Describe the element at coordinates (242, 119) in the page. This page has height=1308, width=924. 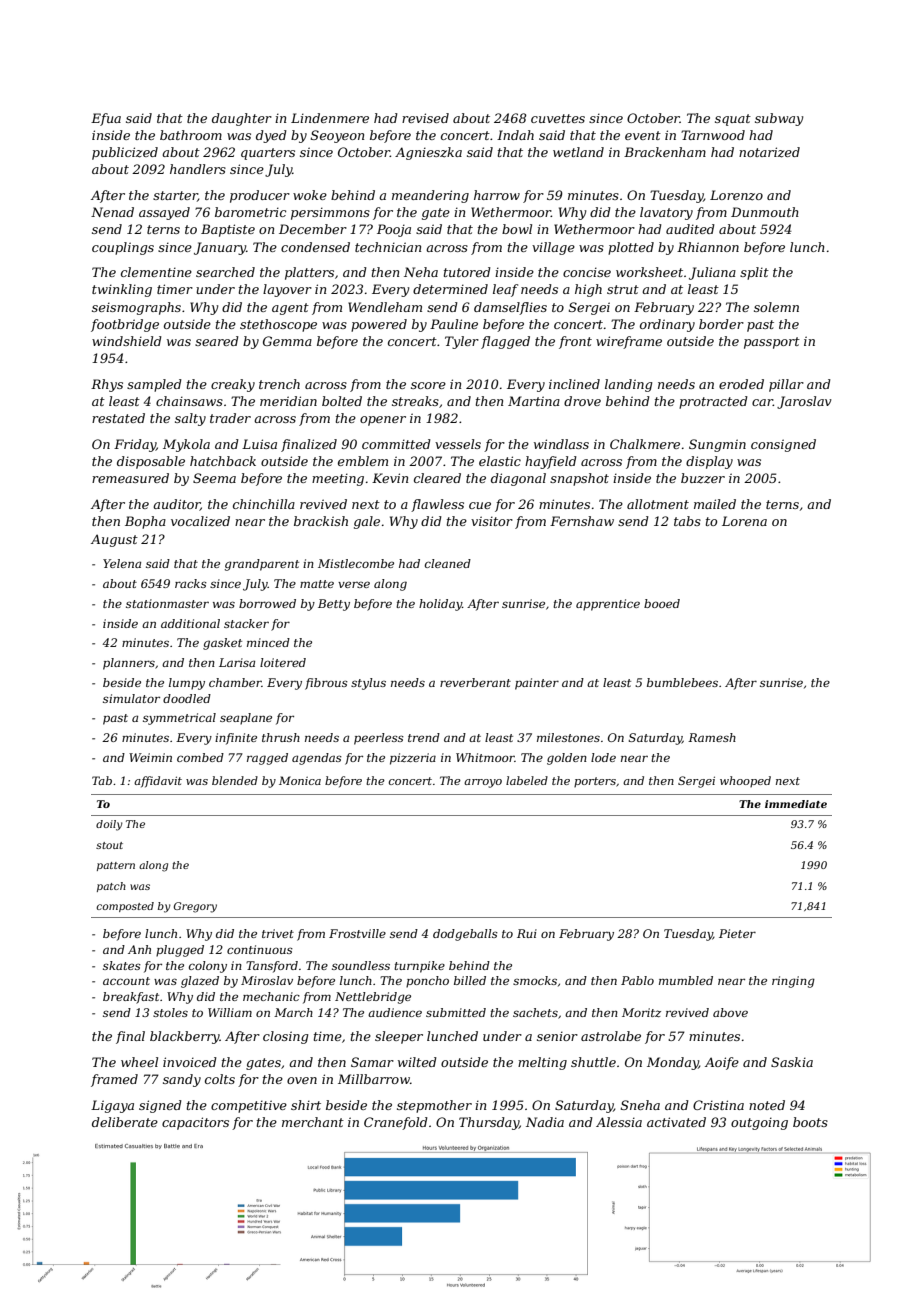
I see `daughter` at that location.
